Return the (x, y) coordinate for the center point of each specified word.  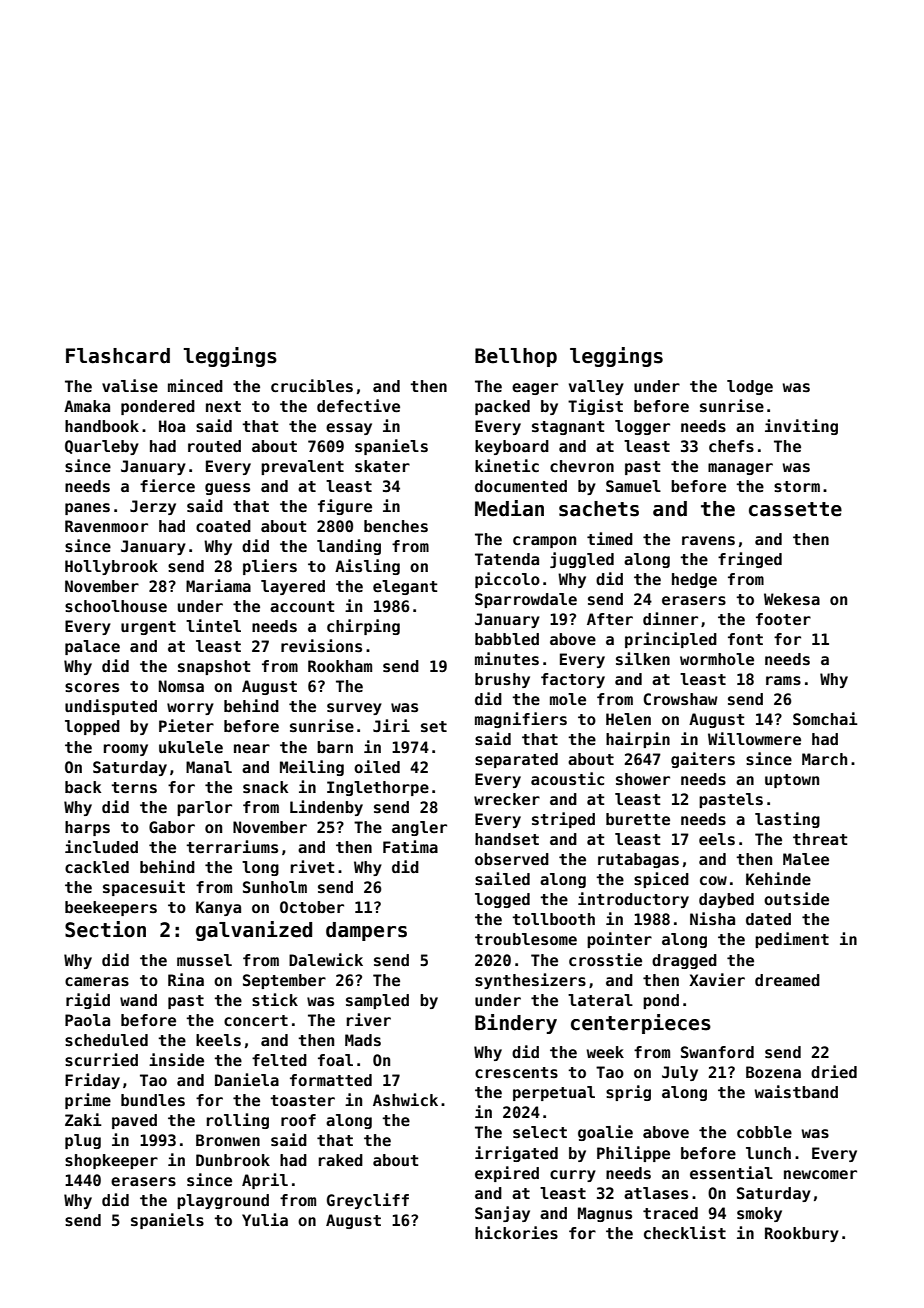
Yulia (265, 1219)
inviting (801, 427)
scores (92, 688)
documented (521, 486)
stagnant (568, 428)
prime (88, 1101)
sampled (377, 1001)
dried (834, 1071)
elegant (405, 587)
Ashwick (405, 1100)
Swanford (717, 1052)
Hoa (172, 426)
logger (642, 427)
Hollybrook (111, 567)
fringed (750, 560)
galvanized (254, 931)
